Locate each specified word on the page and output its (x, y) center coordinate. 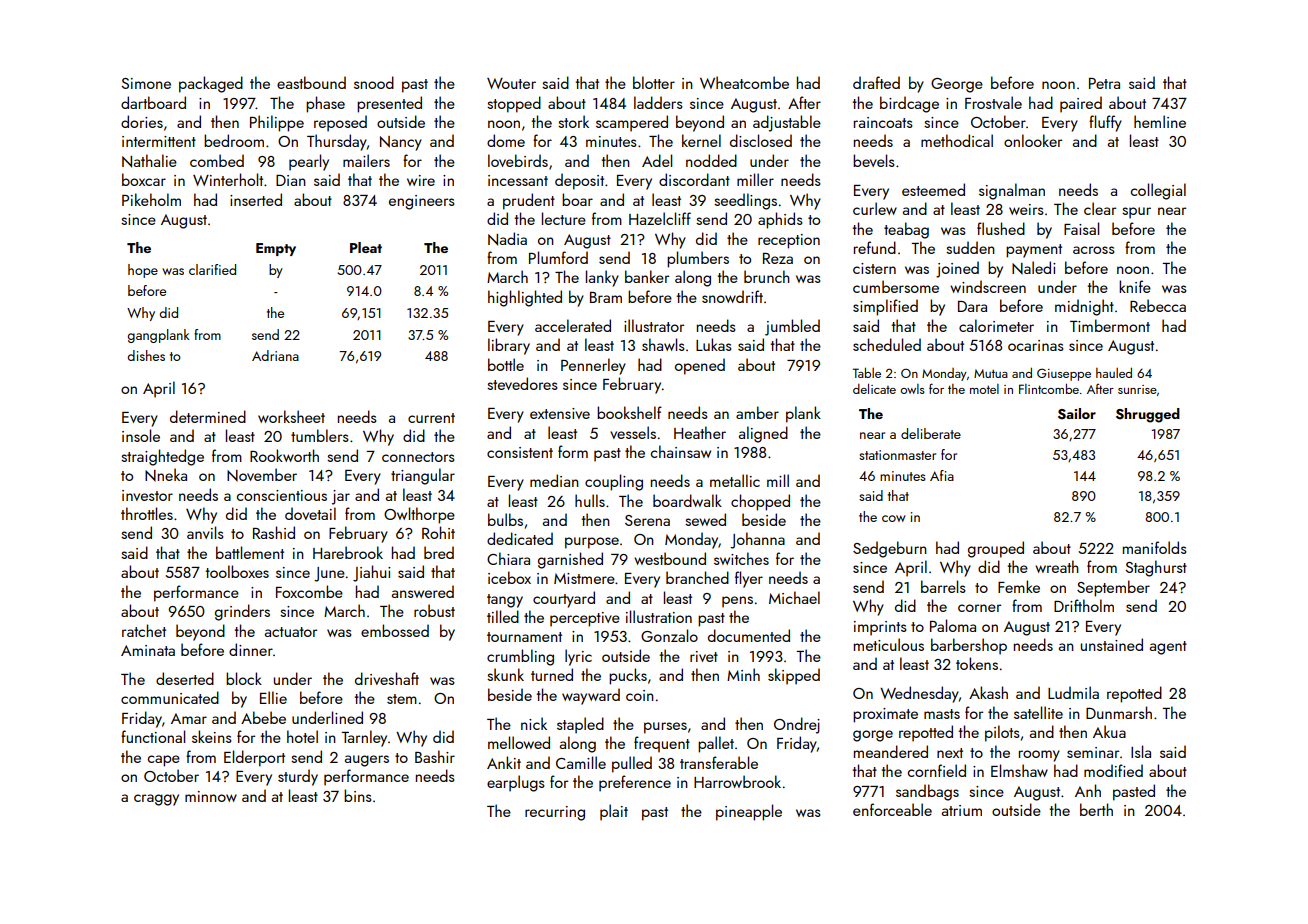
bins (358, 795)
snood (374, 82)
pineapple (749, 812)
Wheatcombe (744, 82)
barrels (943, 586)
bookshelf (629, 412)
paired (1081, 104)
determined (208, 416)
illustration (659, 616)
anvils (205, 532)
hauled (1114, 373)
